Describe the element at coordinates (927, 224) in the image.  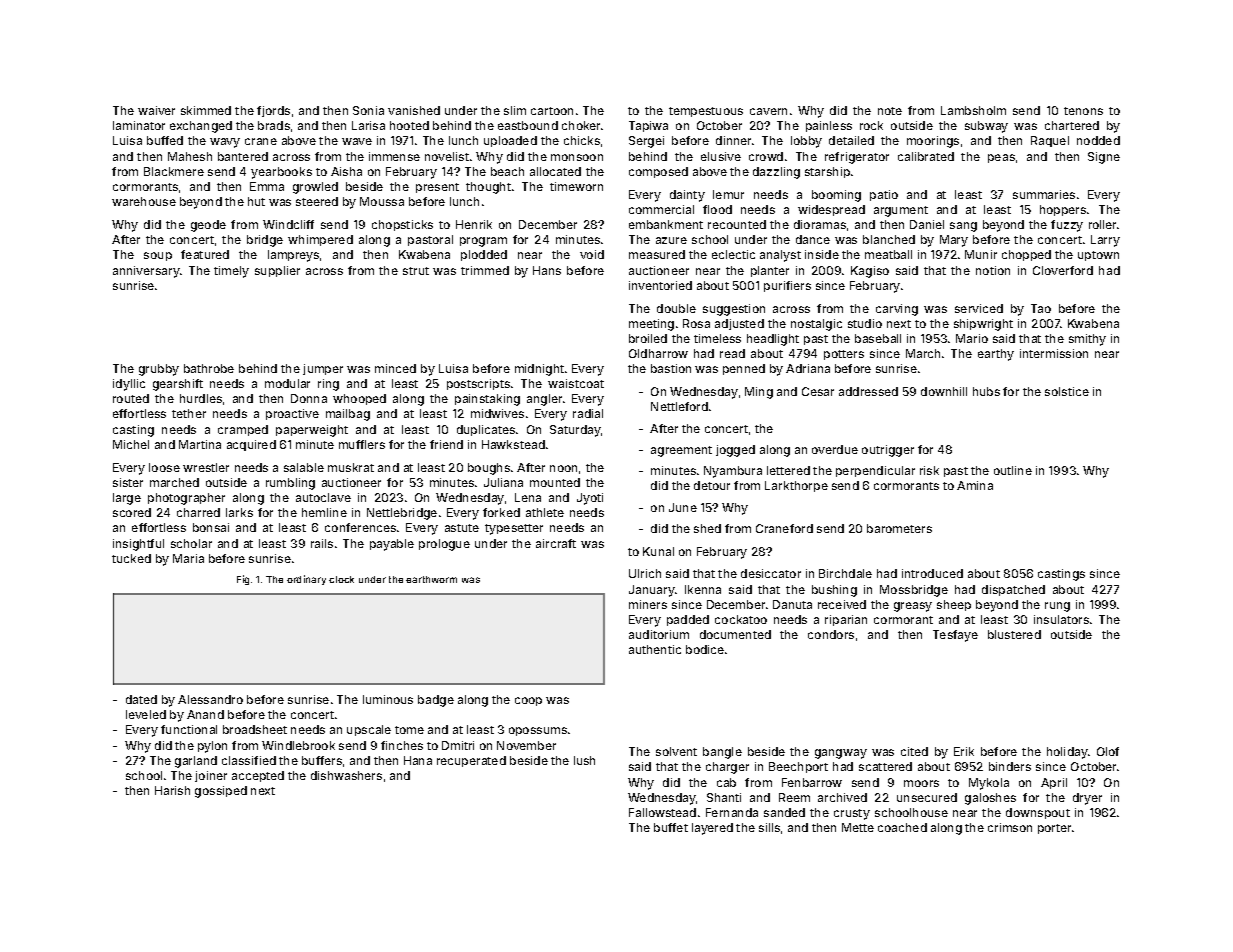
I see `Daniel` at that location.
